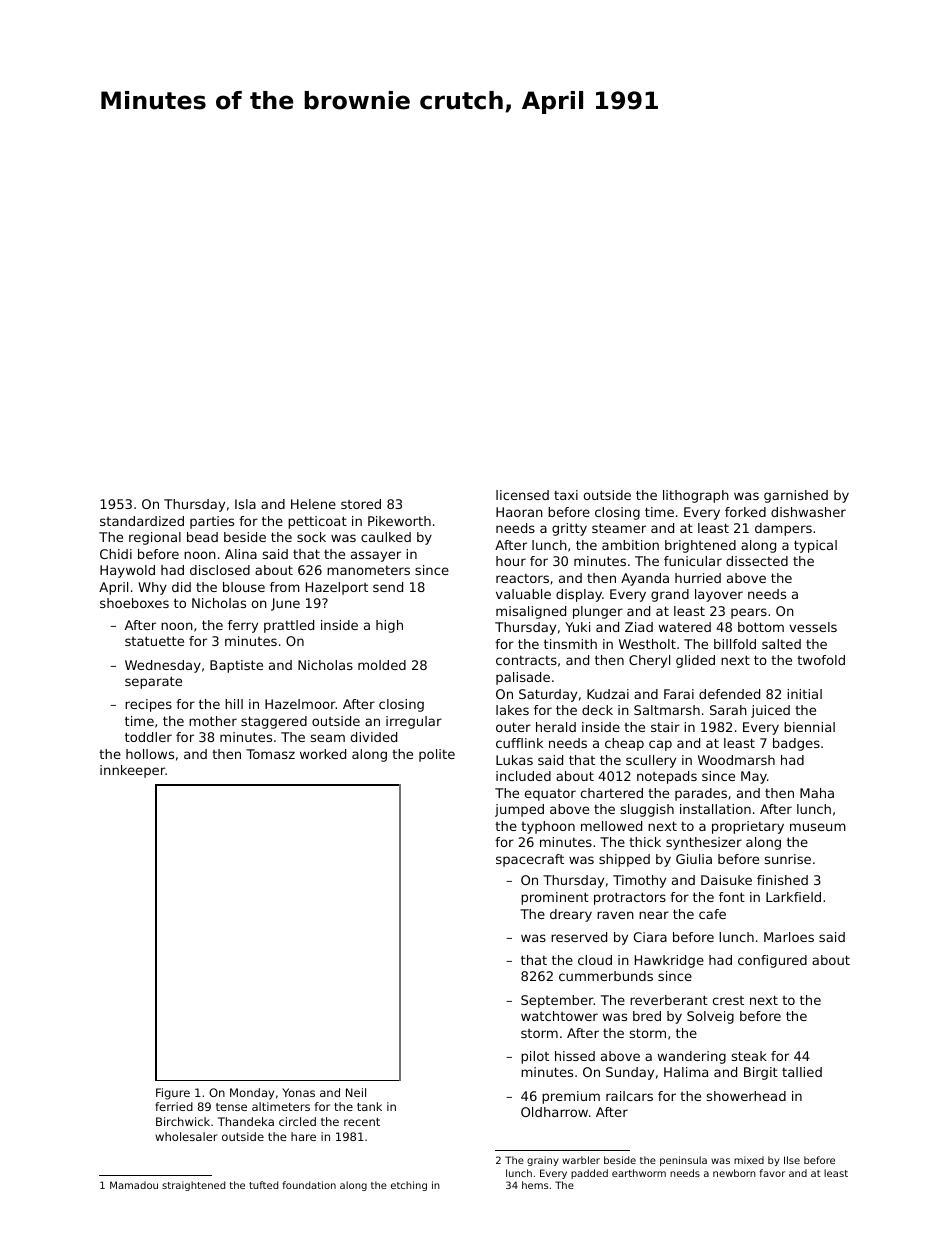  What do you see at coordinates (650, 937) in the page?
I see `Ciara` at bounding box center [650, 937].
